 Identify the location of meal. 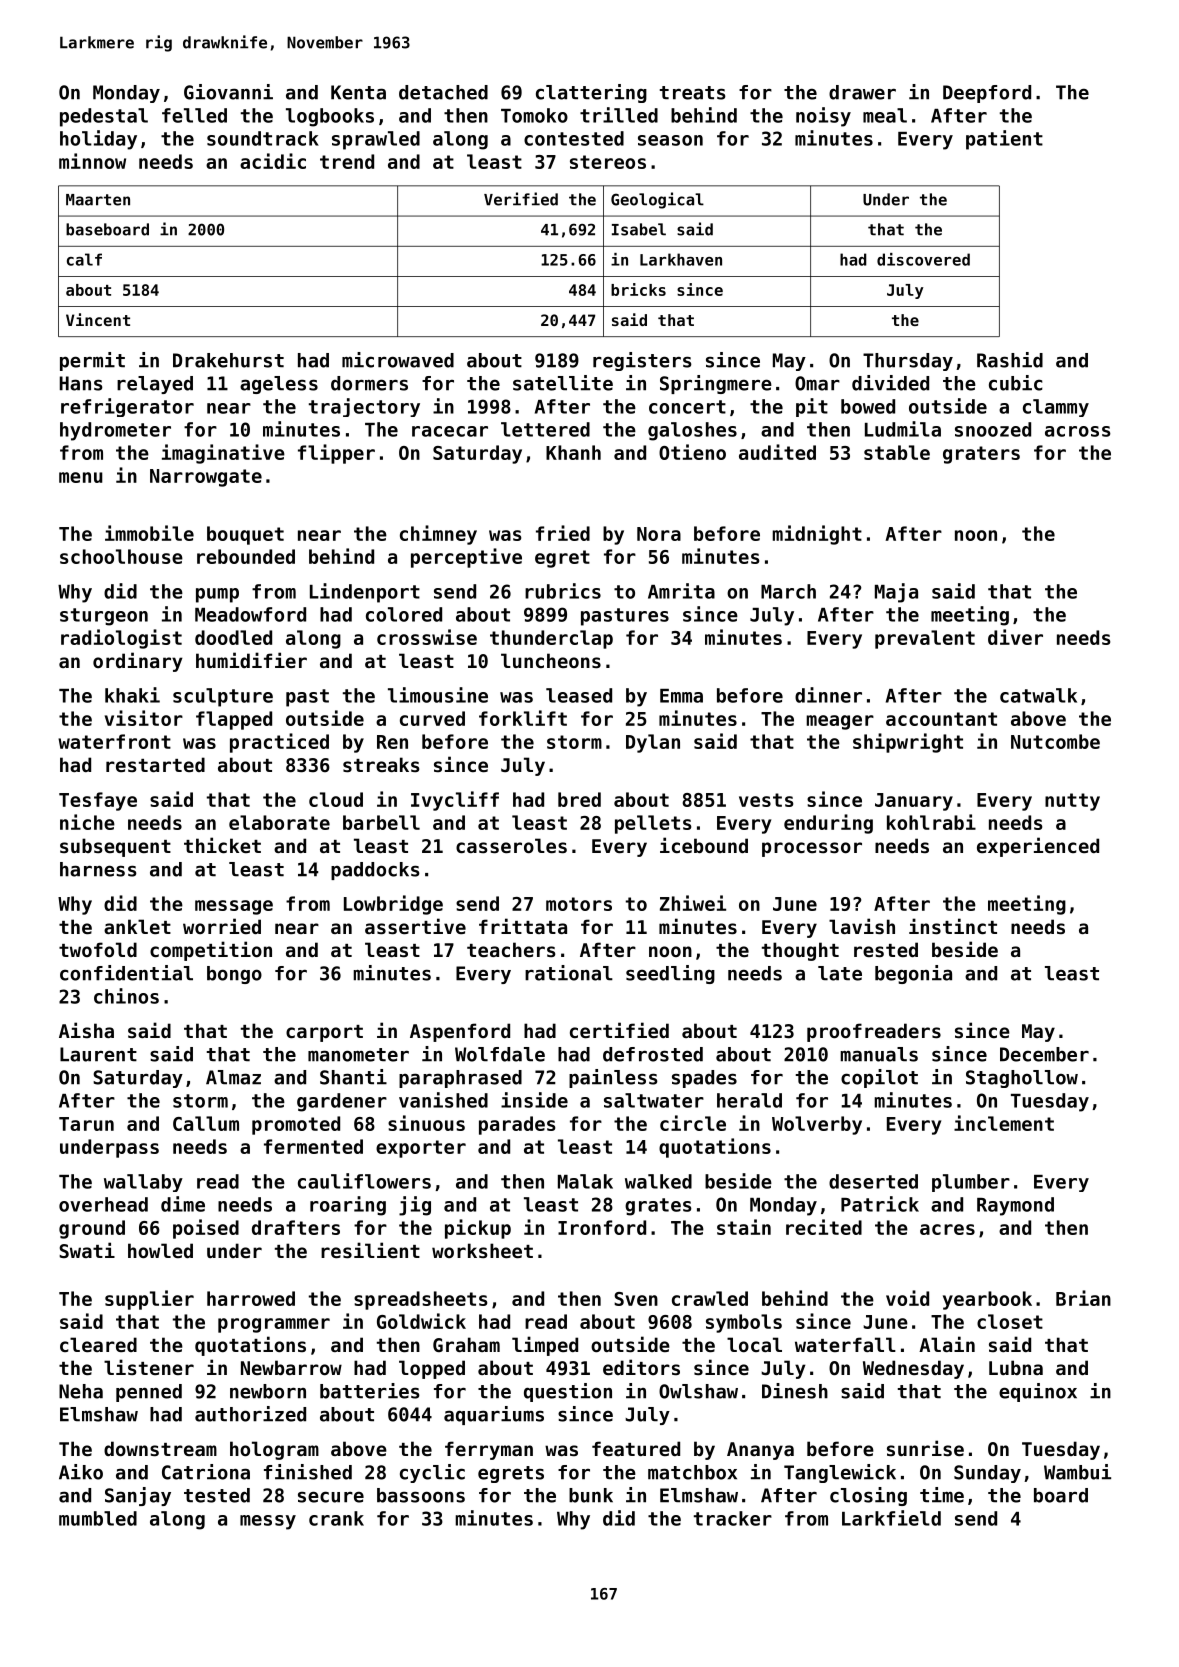
(885, 115).
